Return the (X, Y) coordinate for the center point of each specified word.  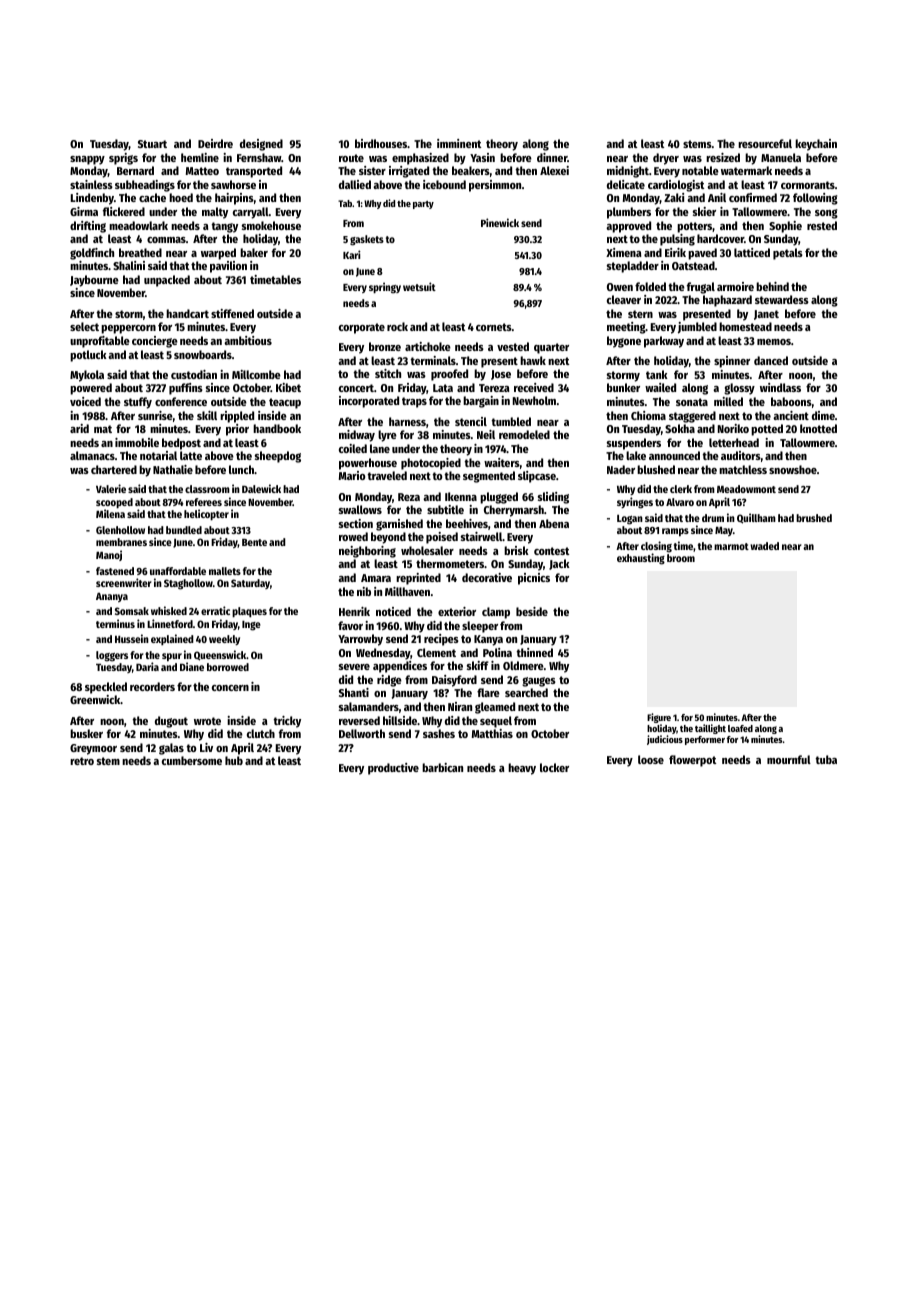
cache (152, 197)
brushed (814, 518)
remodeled (524, 434)
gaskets (367, 240)
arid (79, 428)
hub (234, 760)
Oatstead (693, 265)
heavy (522, 769)
